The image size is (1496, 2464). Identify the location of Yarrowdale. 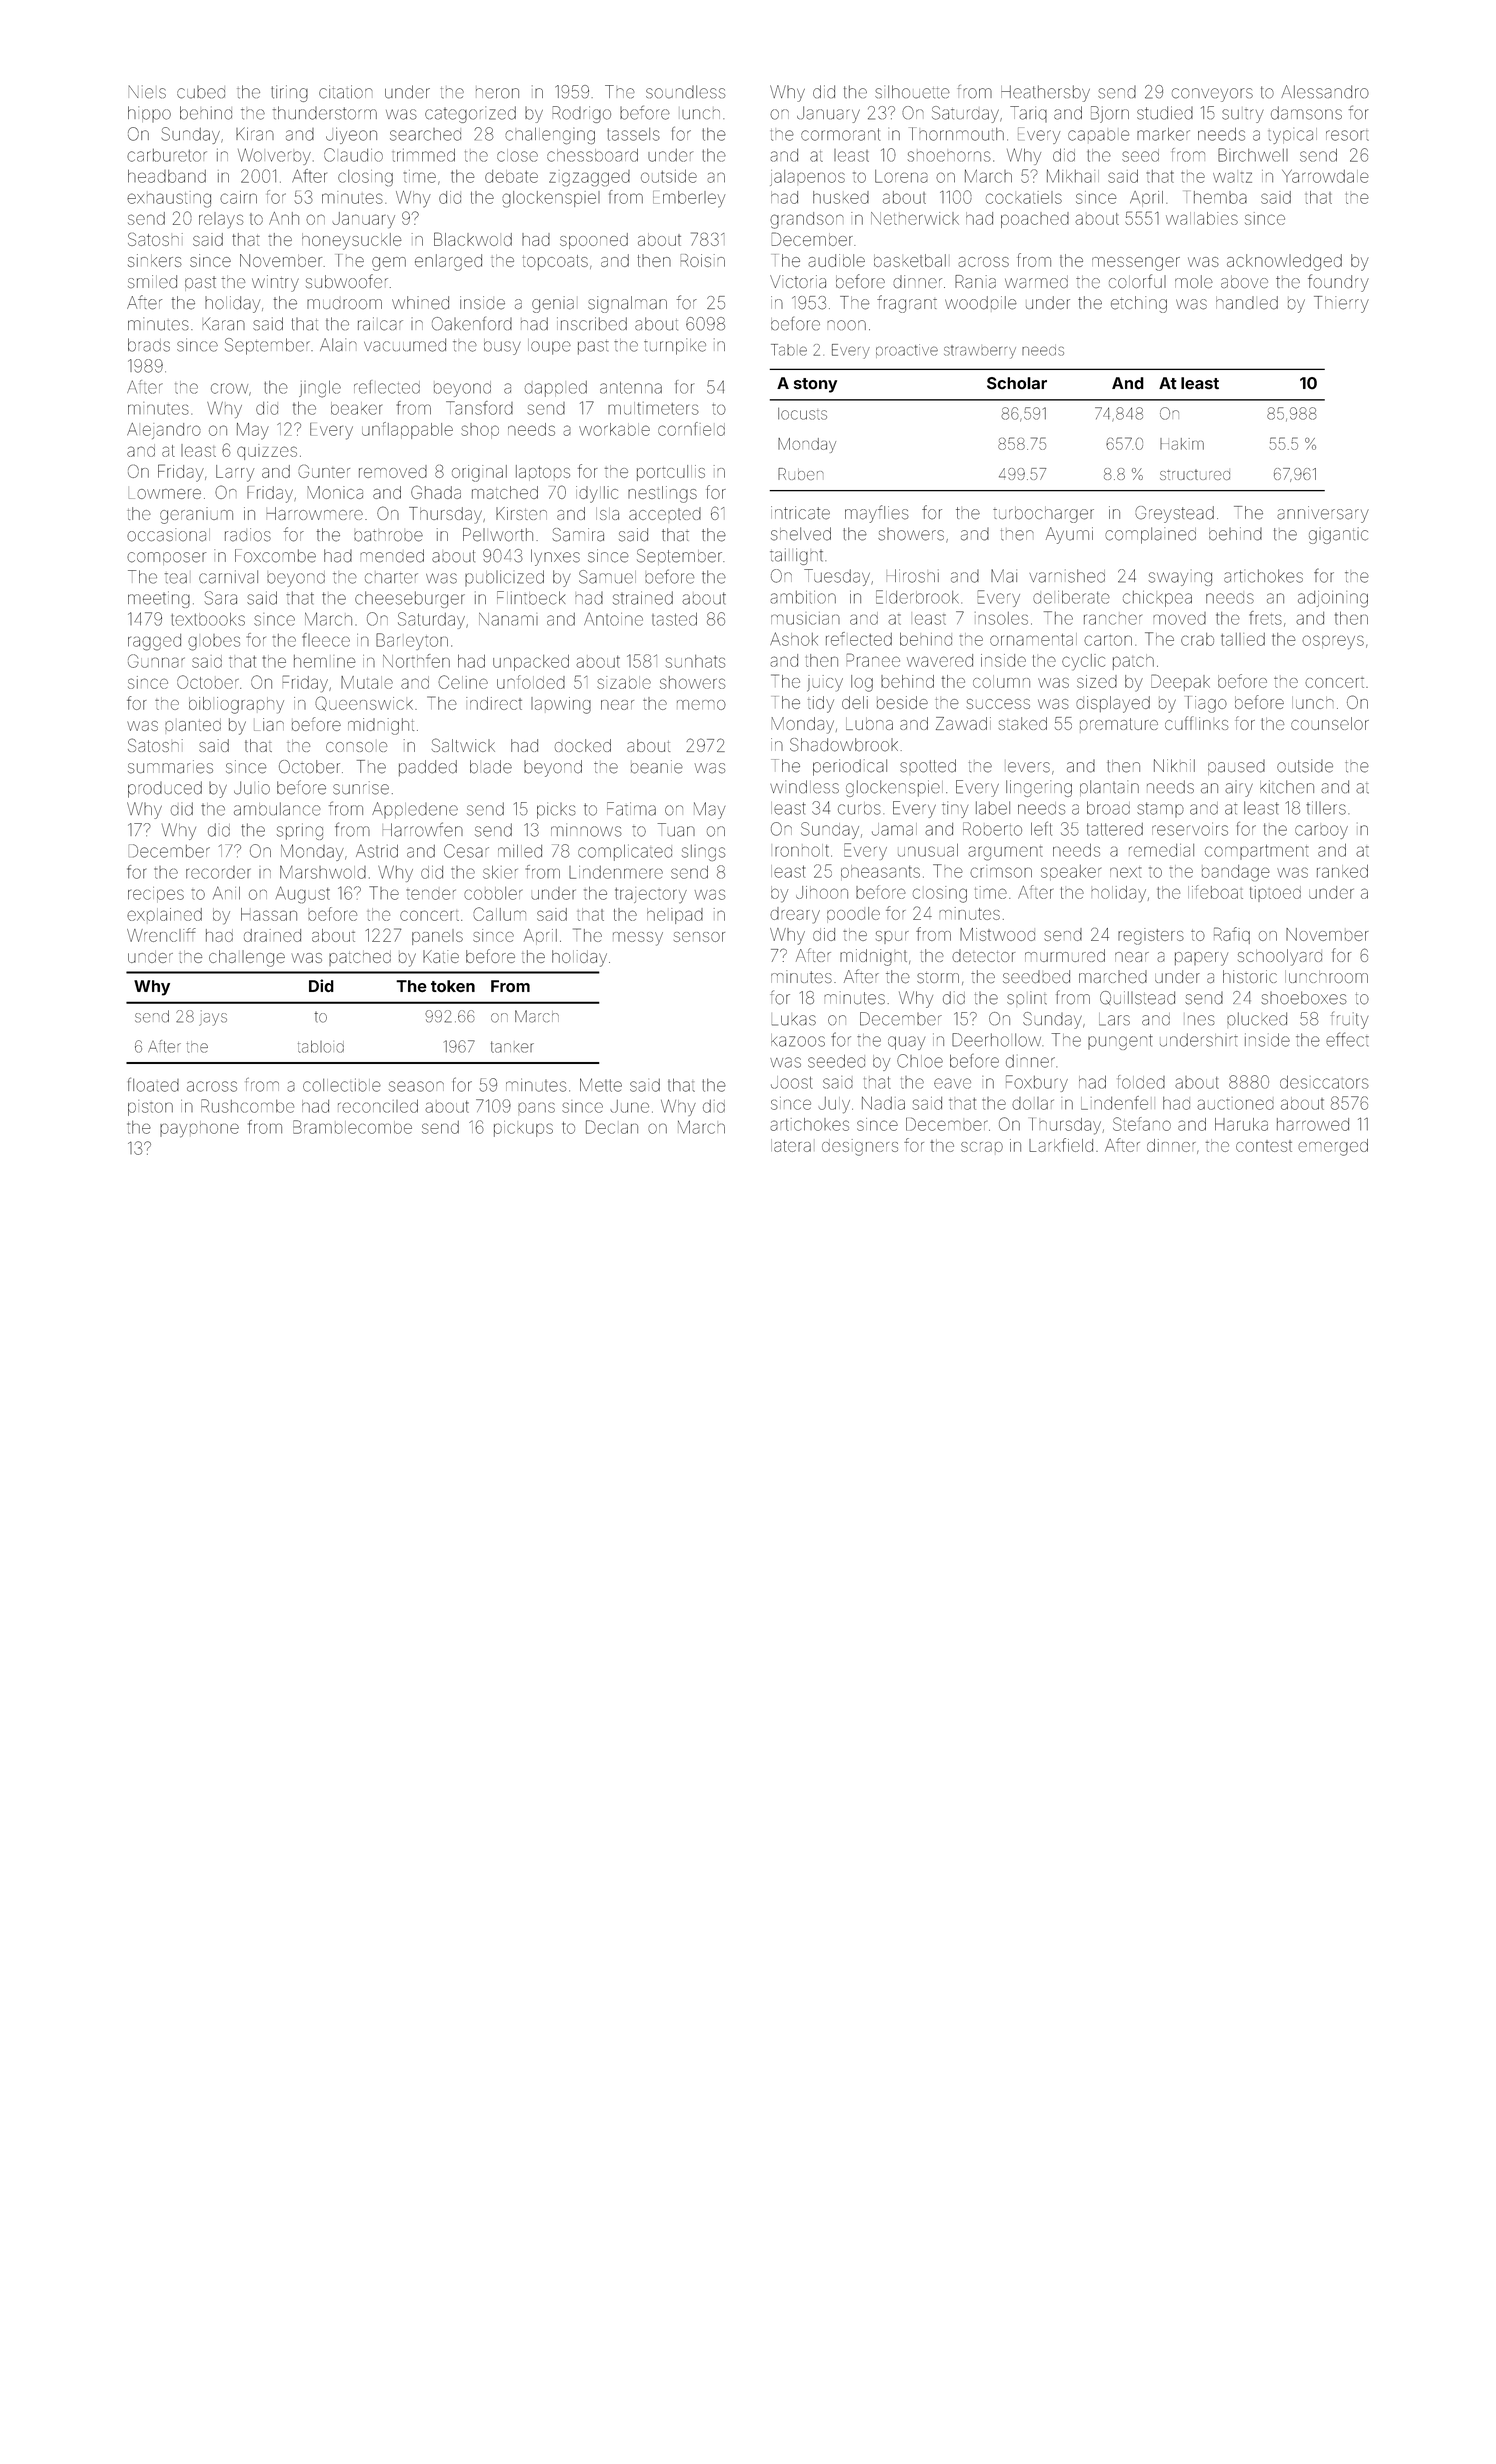
(1325, 176).
